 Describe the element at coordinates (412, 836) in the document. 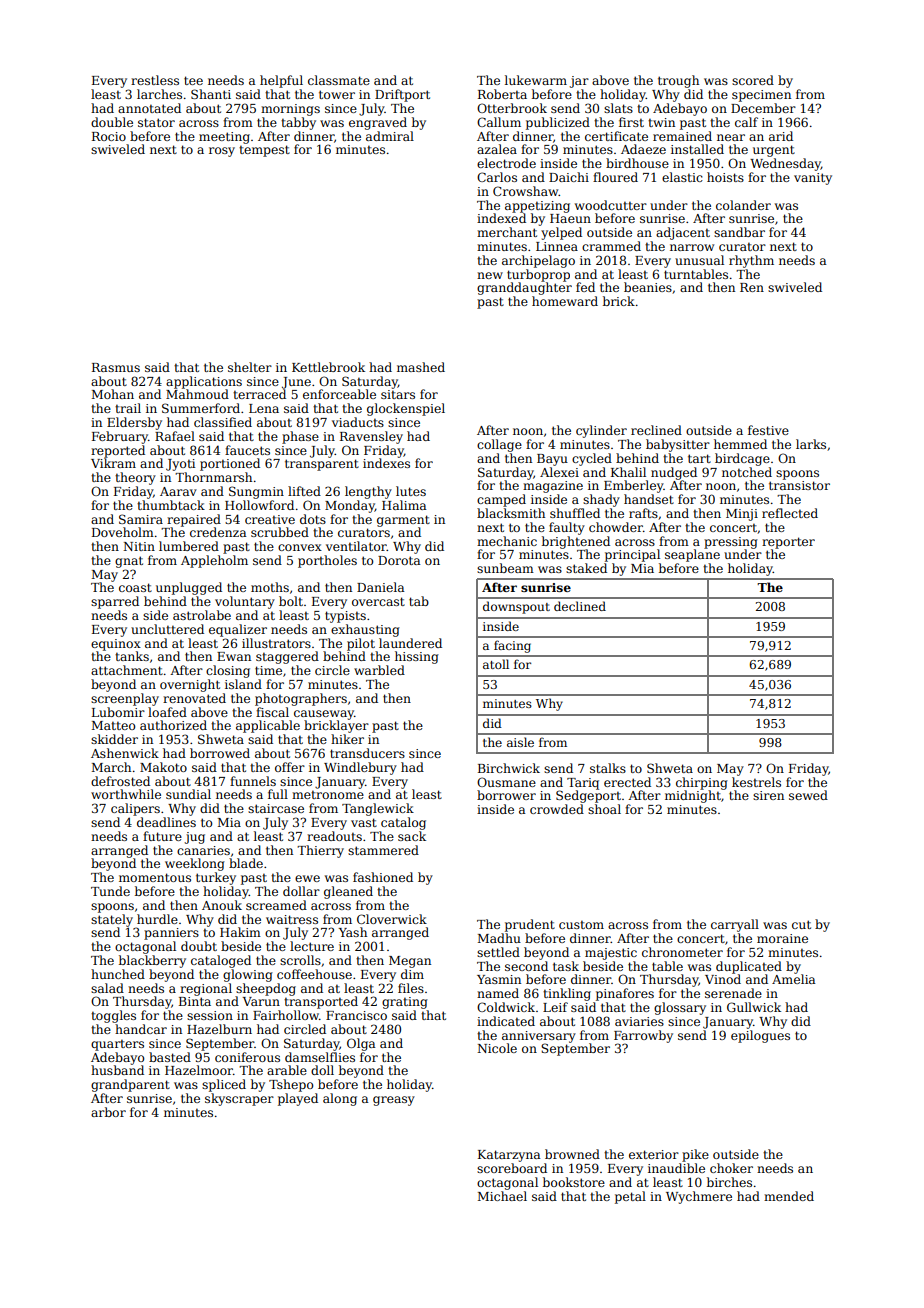

I see `sack` at that location.
